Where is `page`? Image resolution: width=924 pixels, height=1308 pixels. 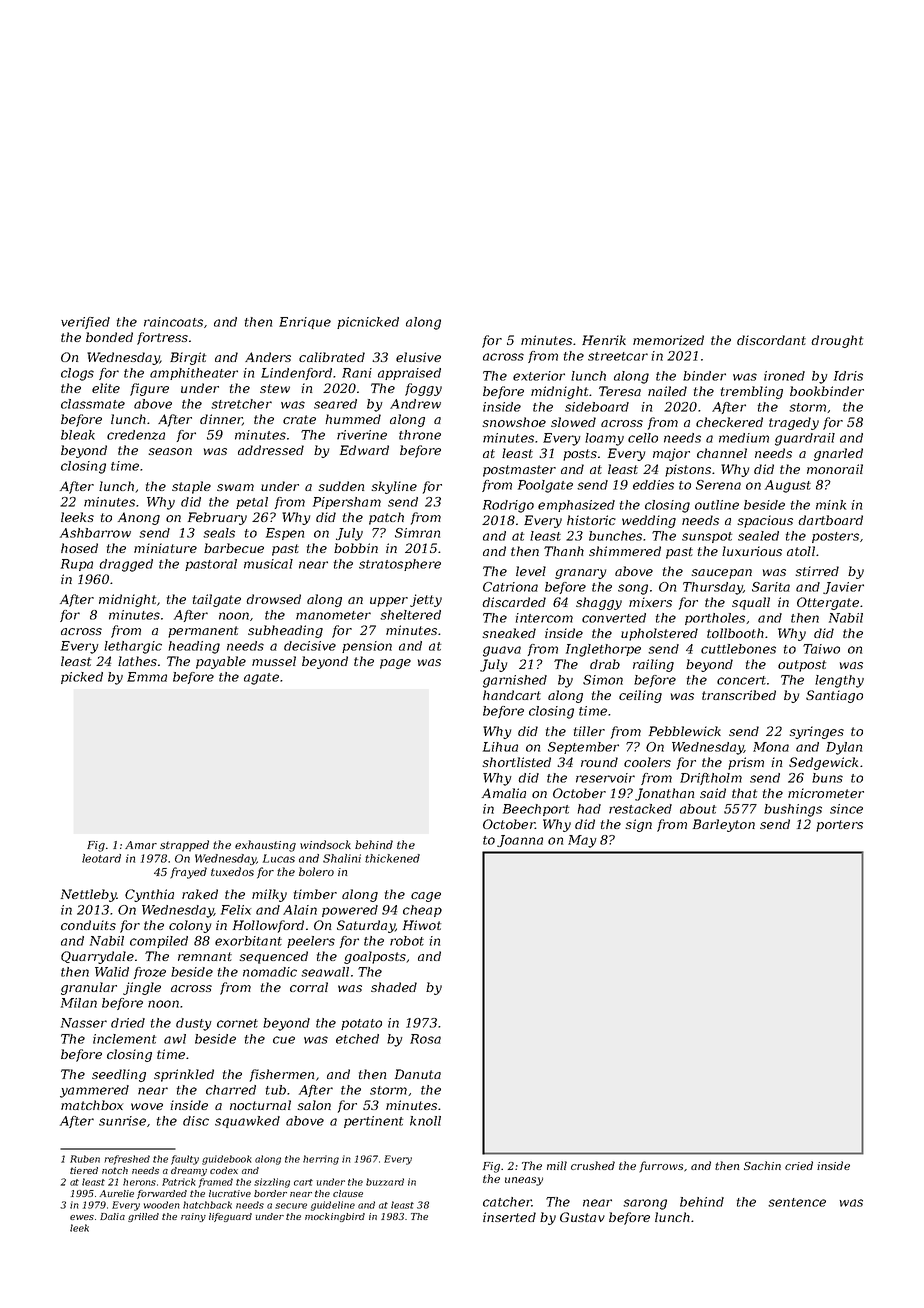
page is located at coordinates (395, 664).
